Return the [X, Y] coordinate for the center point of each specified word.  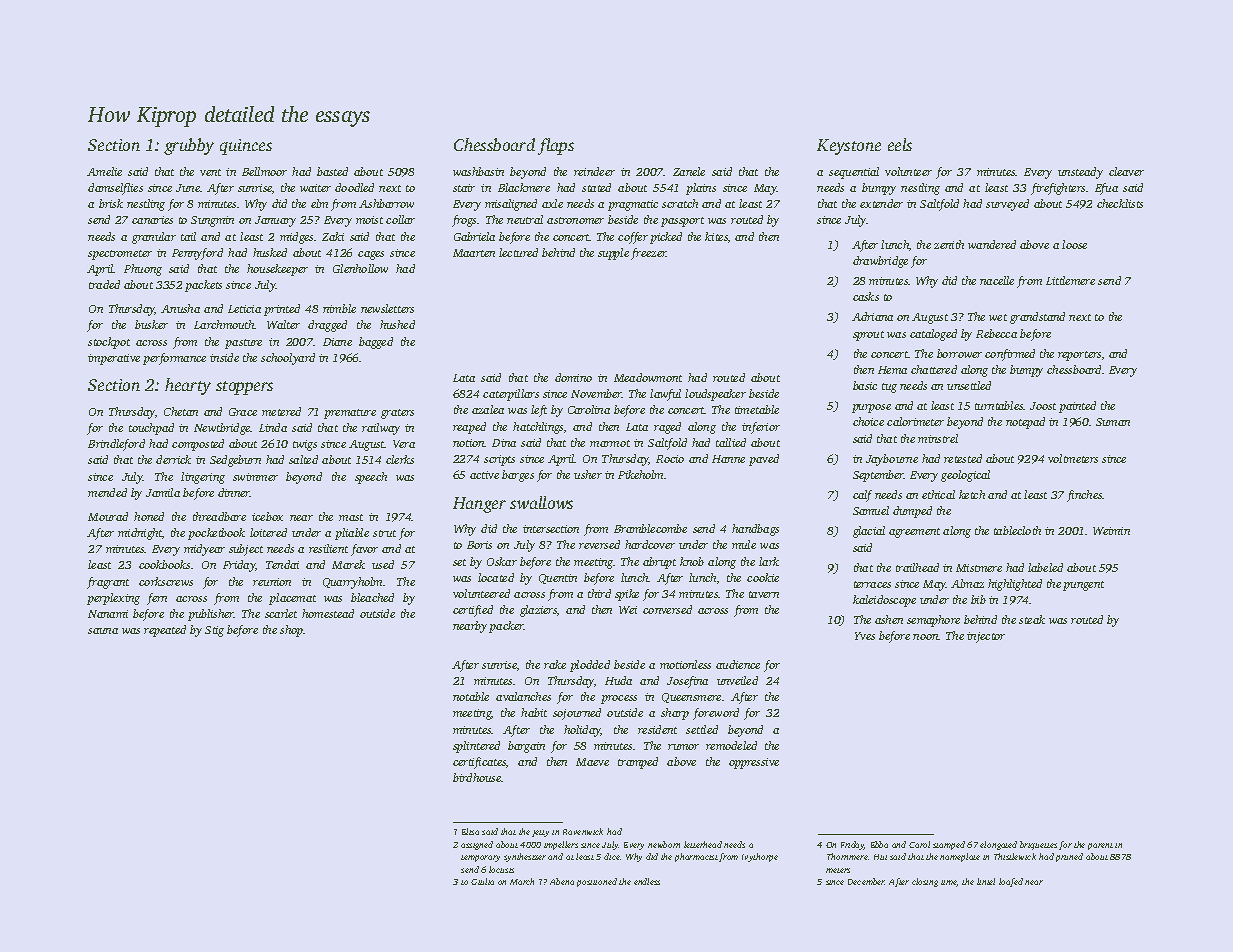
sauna [103, 631]
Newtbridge [222, 429]
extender [881, 203]
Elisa [470, 831]
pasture [243, 344]
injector [986, 637]
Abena [562, 881]
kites [716, 236]
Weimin [1111, 531]
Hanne [728, 459]
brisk [111, 203]
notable [471, 696]
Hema [892, 370]
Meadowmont [648, 377]
